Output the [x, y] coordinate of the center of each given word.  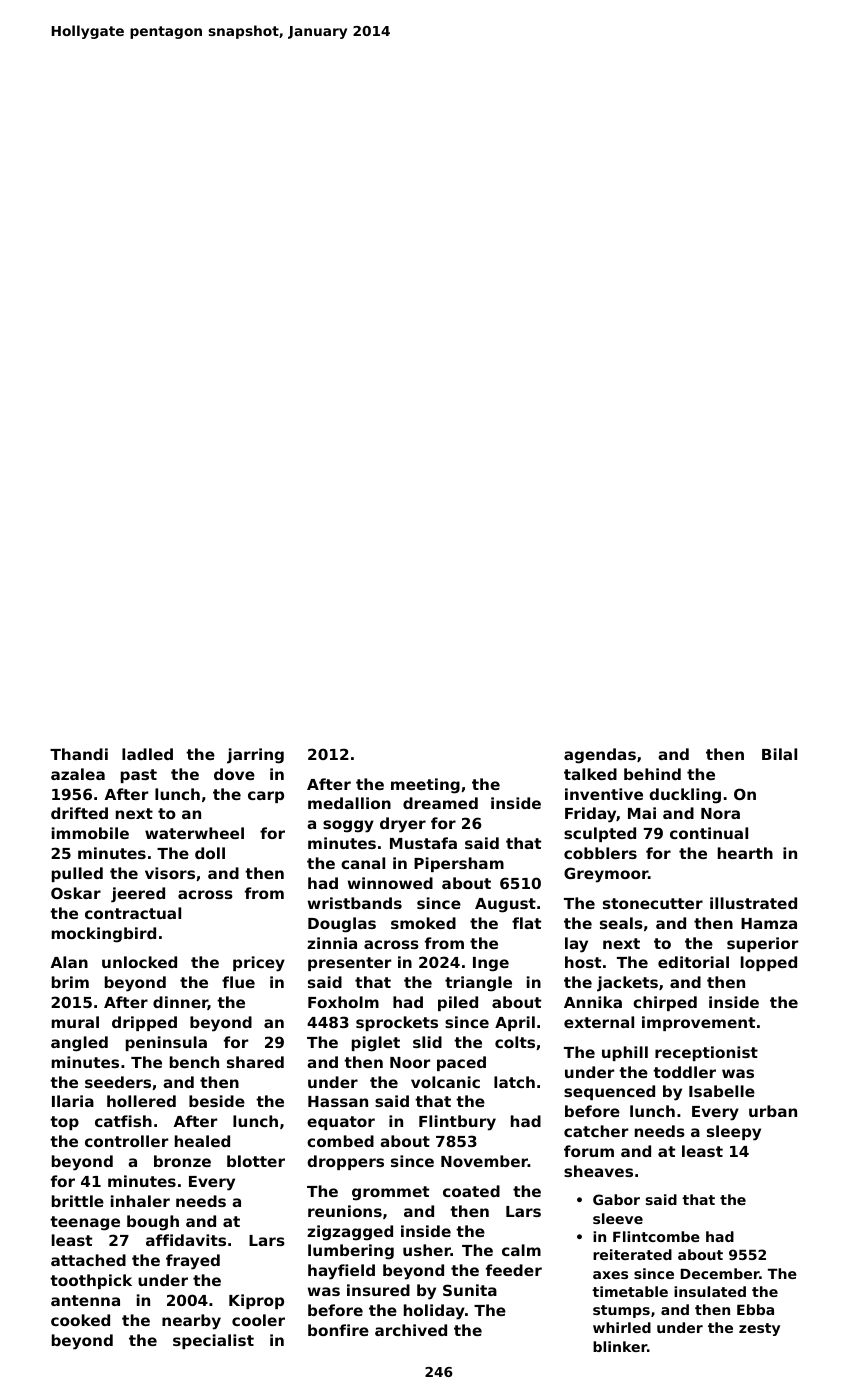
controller [126, 1141]
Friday [590, 815]
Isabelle [722, 1091]
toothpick [91, 1281]
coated [471, 1191]
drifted [79, 813]
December [720, 1273]
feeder [514, 1270]
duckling [685, 796]
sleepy [734, 1133]
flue [238, 982]
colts [515, 1042]
